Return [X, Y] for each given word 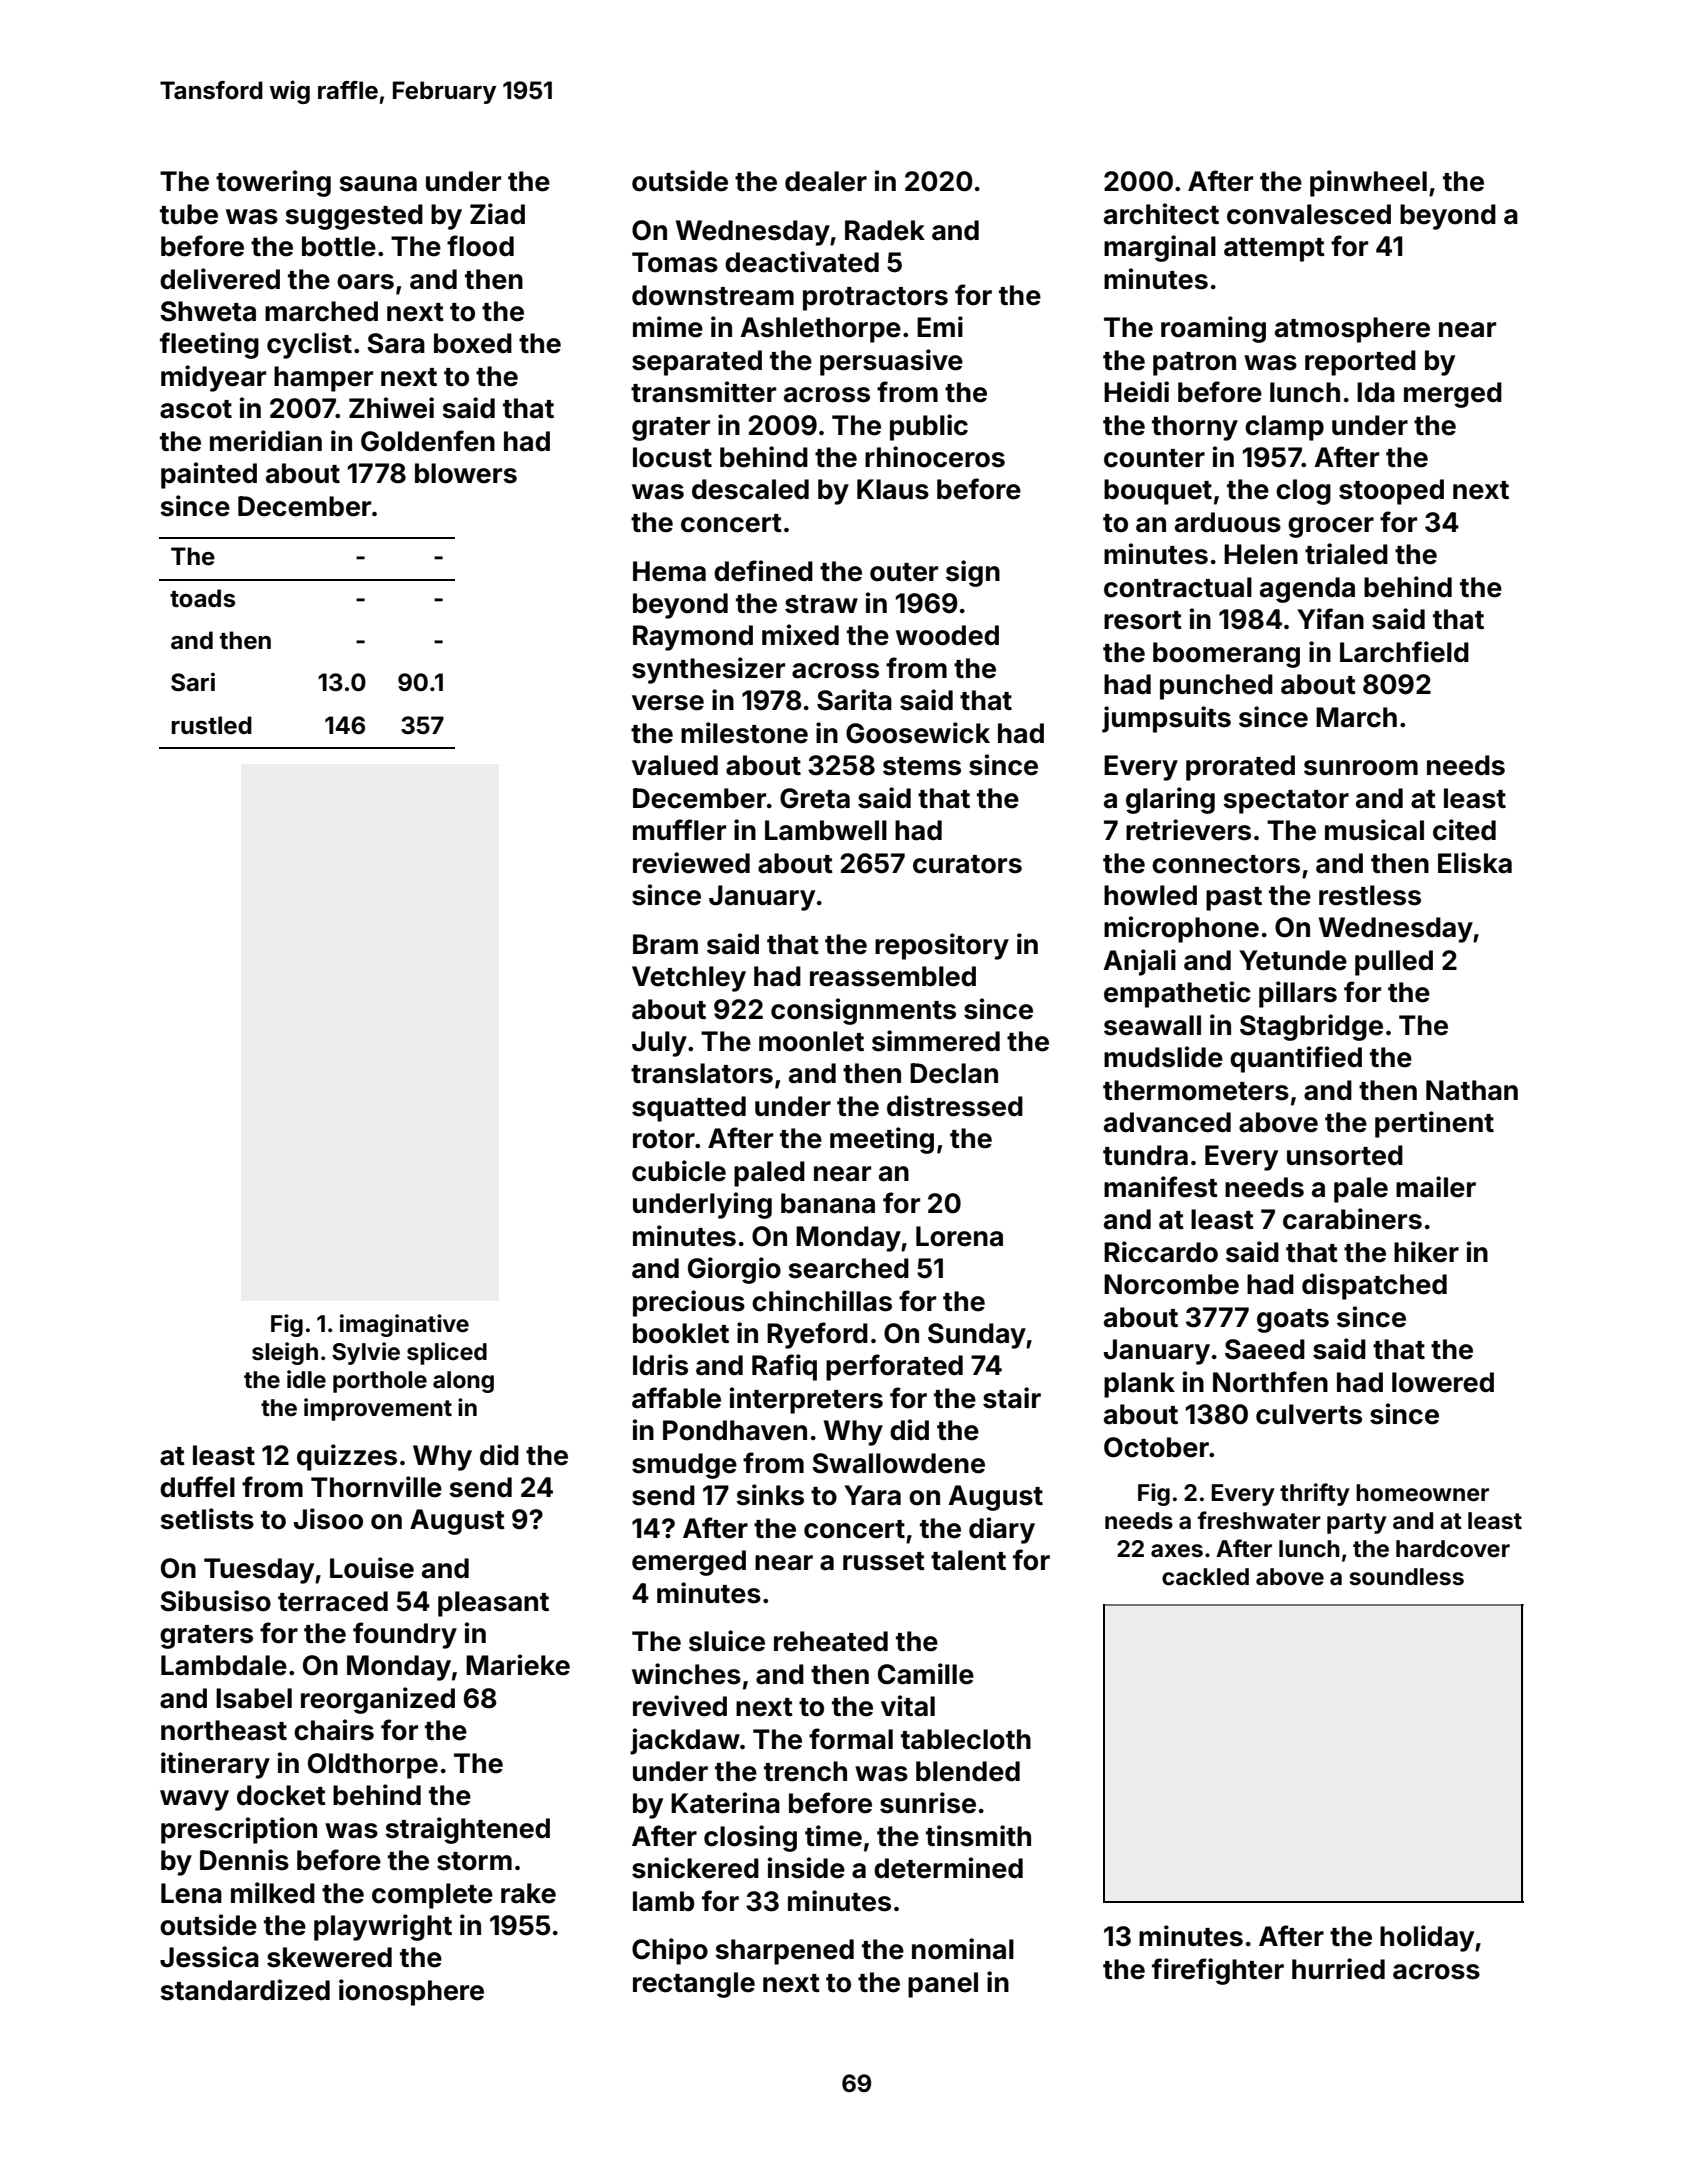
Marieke [518, 1665]
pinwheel [1368, 183]
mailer [1436, 1187]
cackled [1205, 1577]
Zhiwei [391, 408]
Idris [660, 1365]
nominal [963, 1949]
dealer [826, 181]
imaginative [404, 1325]
